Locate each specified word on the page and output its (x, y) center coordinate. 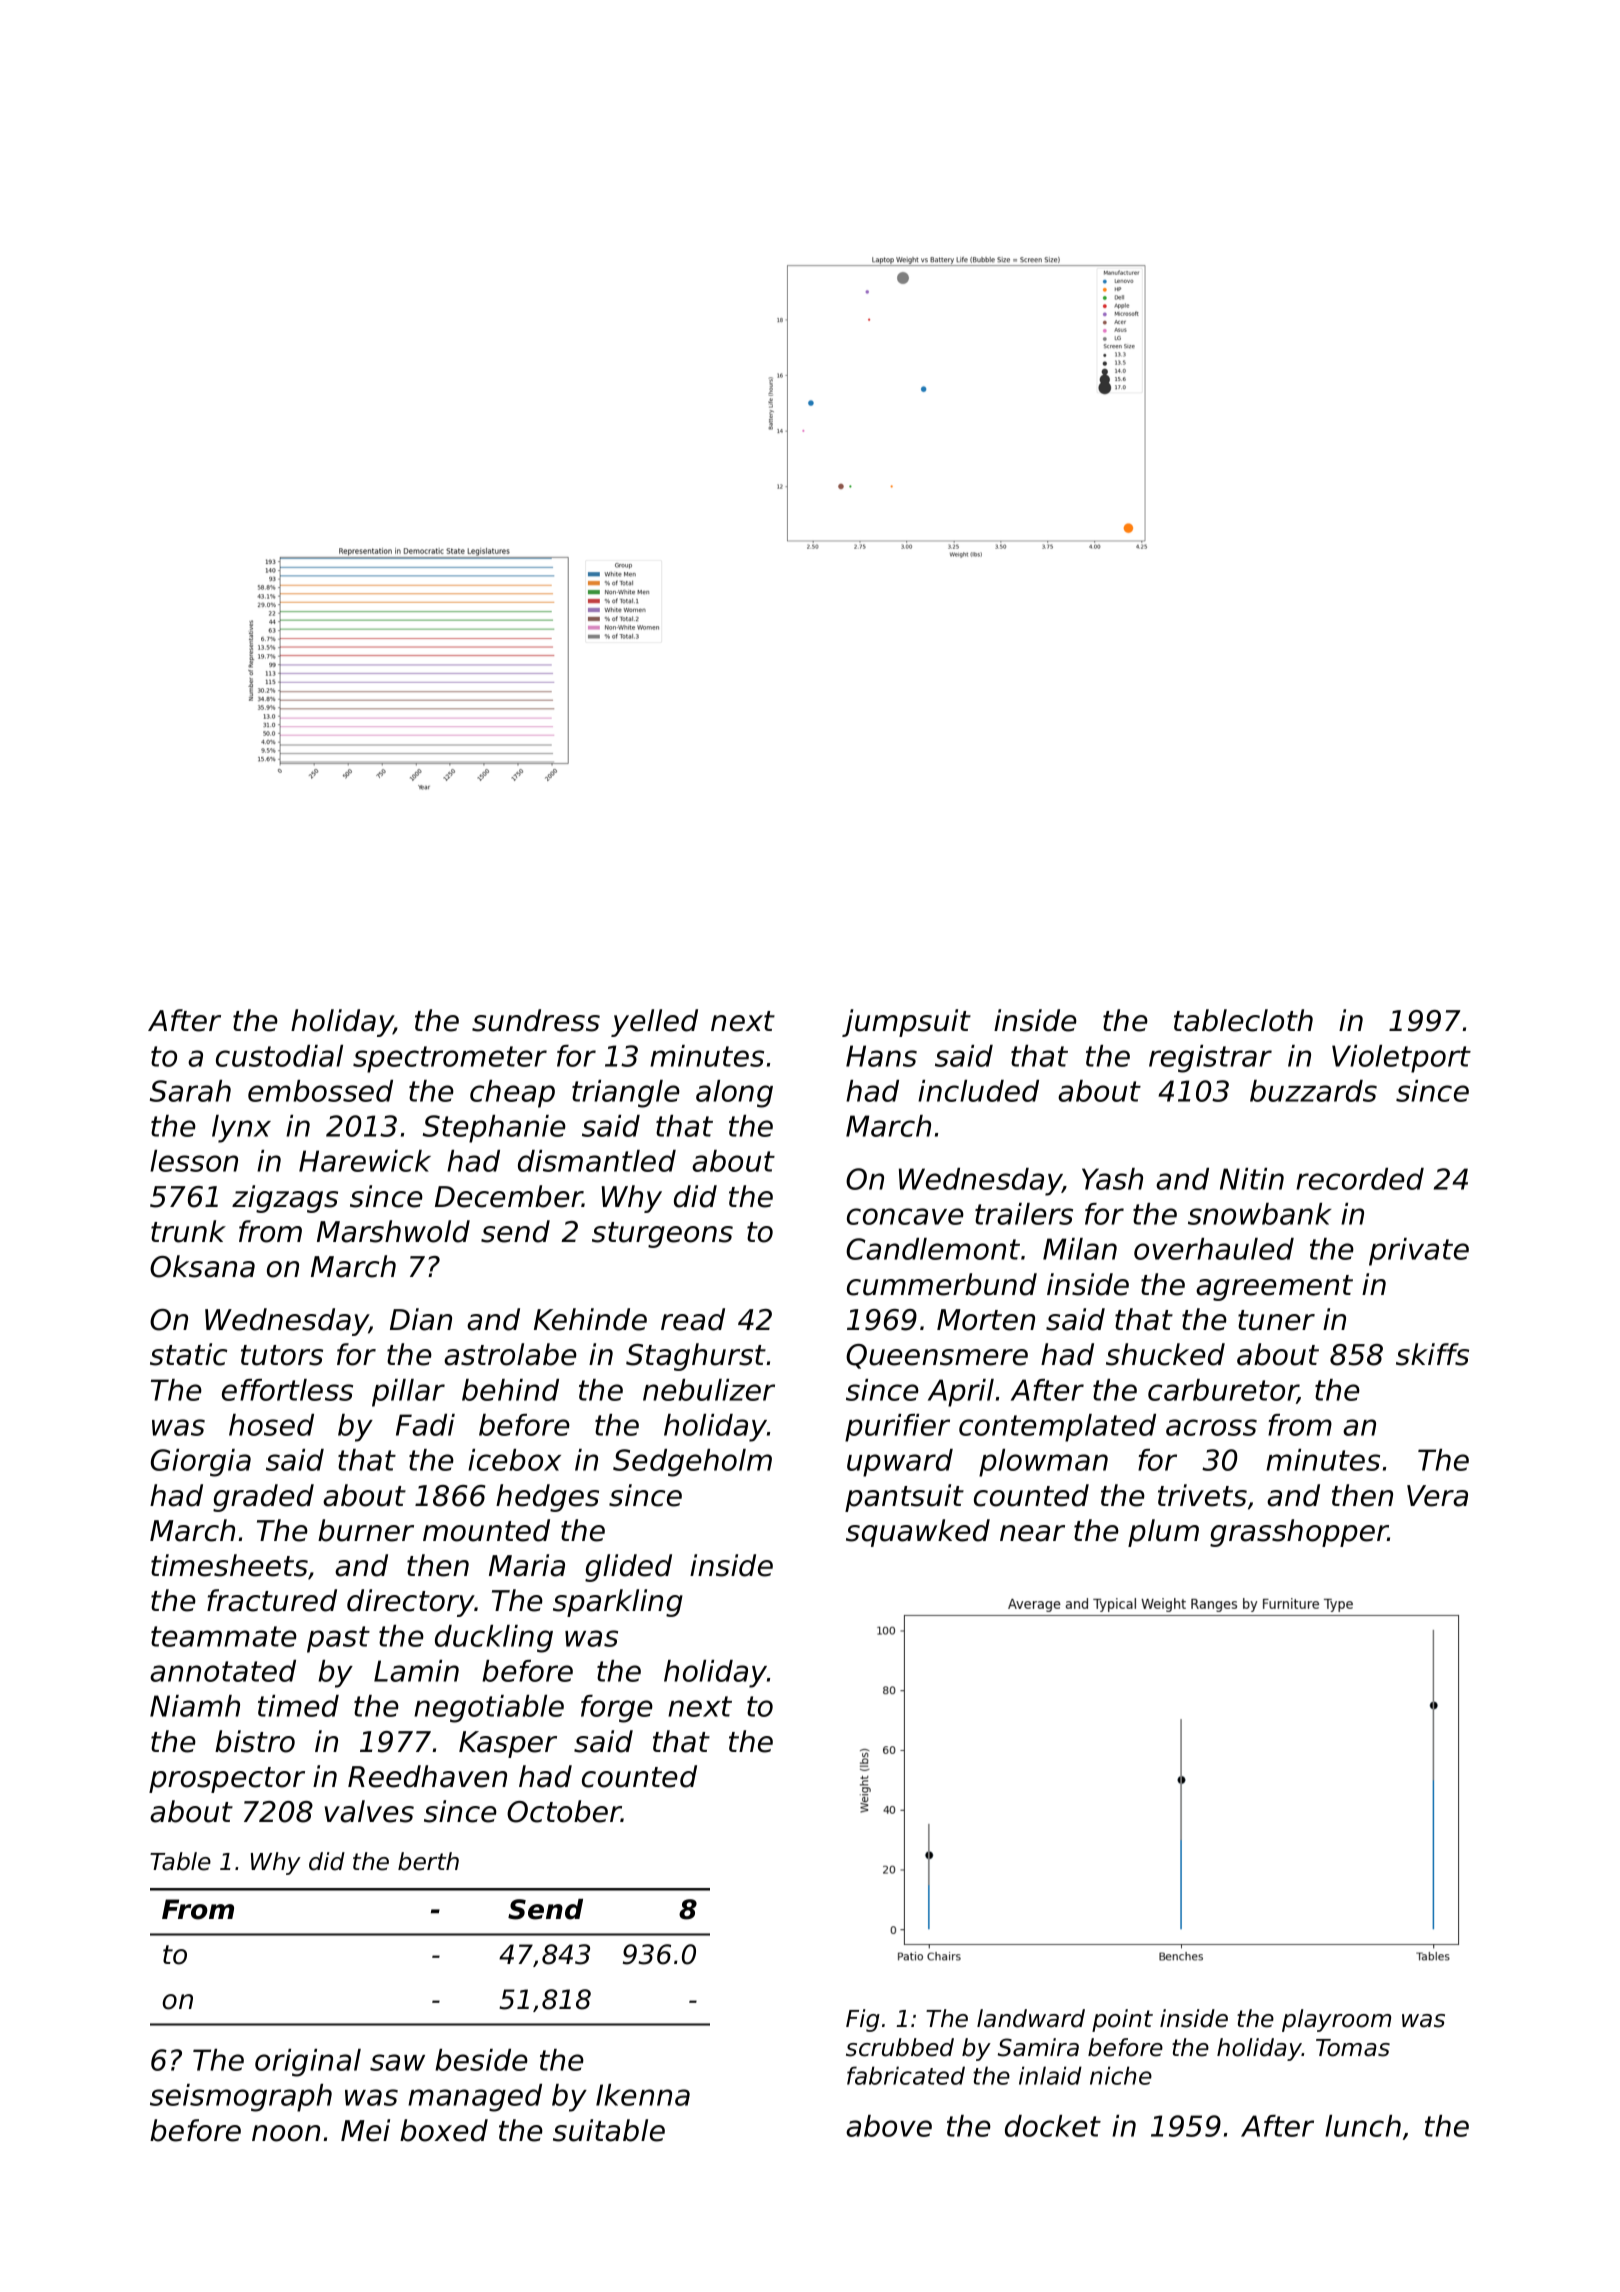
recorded (1360, 1179)
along (734, 1094)
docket (1053, 2126)
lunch (1363, 2126)
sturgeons (662, 1235)
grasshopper (1299, 1533)
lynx (241, 1129)
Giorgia (201, 1463)
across (1211, 1427)
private (1419, 1252)
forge (617, 1709)
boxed (444, 2130)
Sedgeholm (692, 1463)
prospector (227, 1780)
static (188, 1354)
